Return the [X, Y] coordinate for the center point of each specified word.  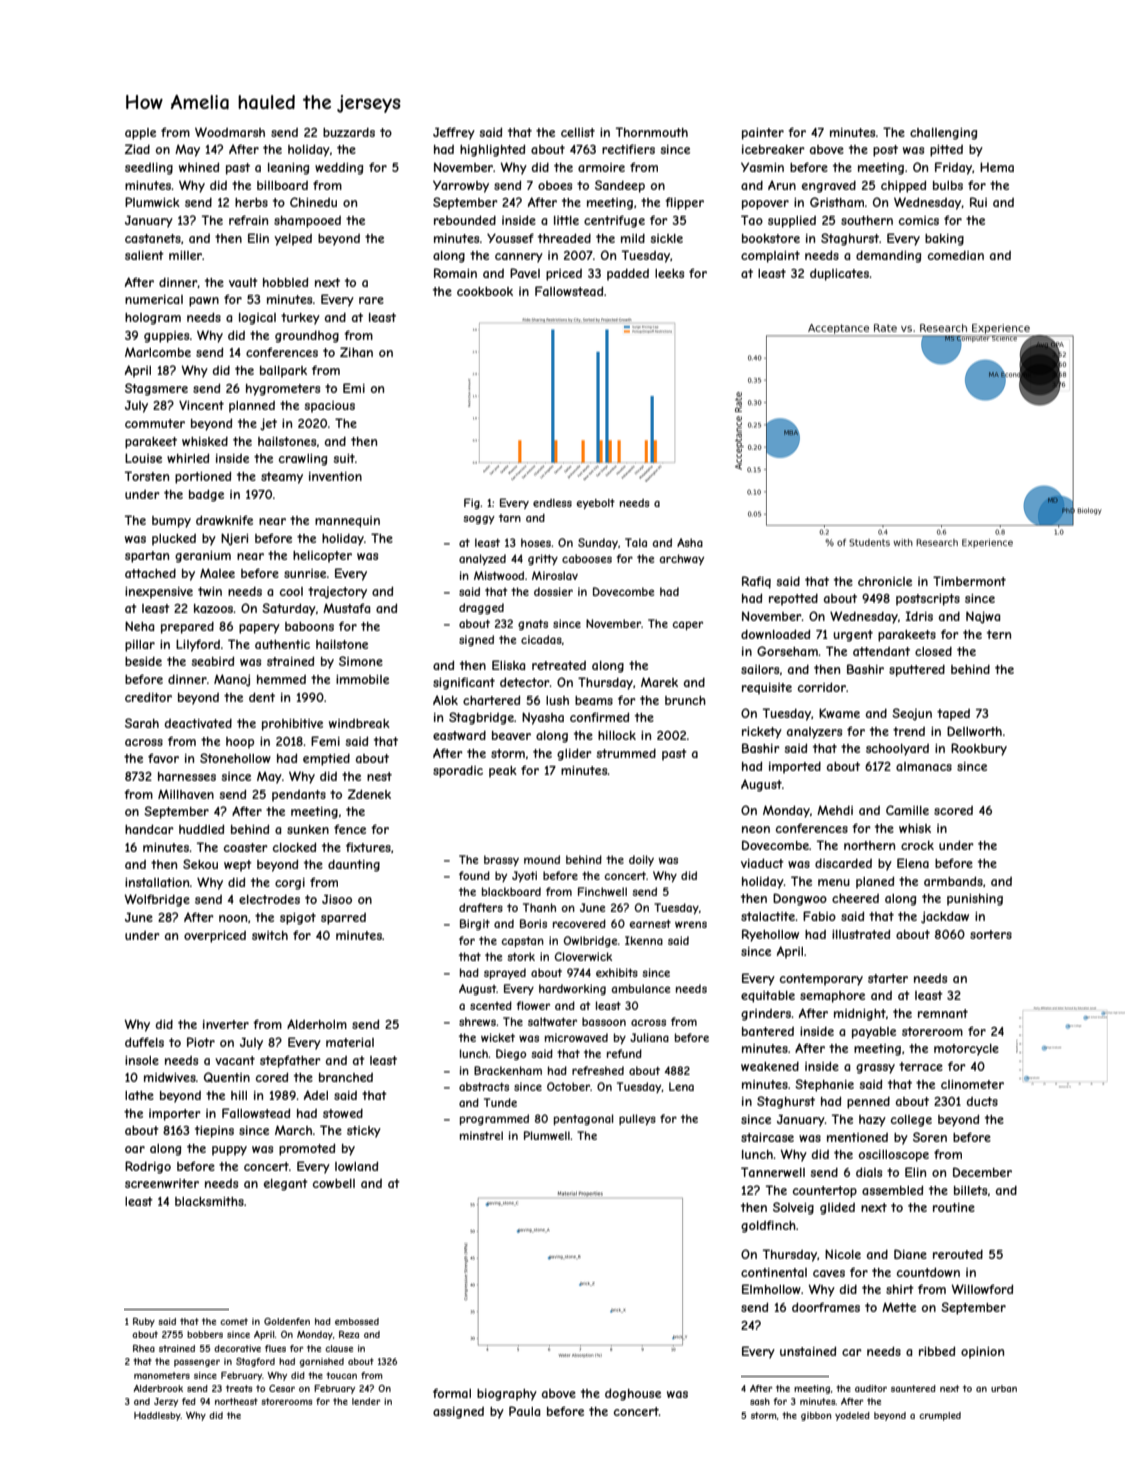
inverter [226, 1024]
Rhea [144, 1348]
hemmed [281, 679]
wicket [498, 1037]
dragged [481, 608]
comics [919, 220]
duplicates [839, 274]
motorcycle [966, 1050]
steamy [282, 478]
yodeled [852, 1416]
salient [144, 255]
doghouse [633, 1394]
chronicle [885, 581]
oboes [555, 185]
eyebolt [596, 504]
